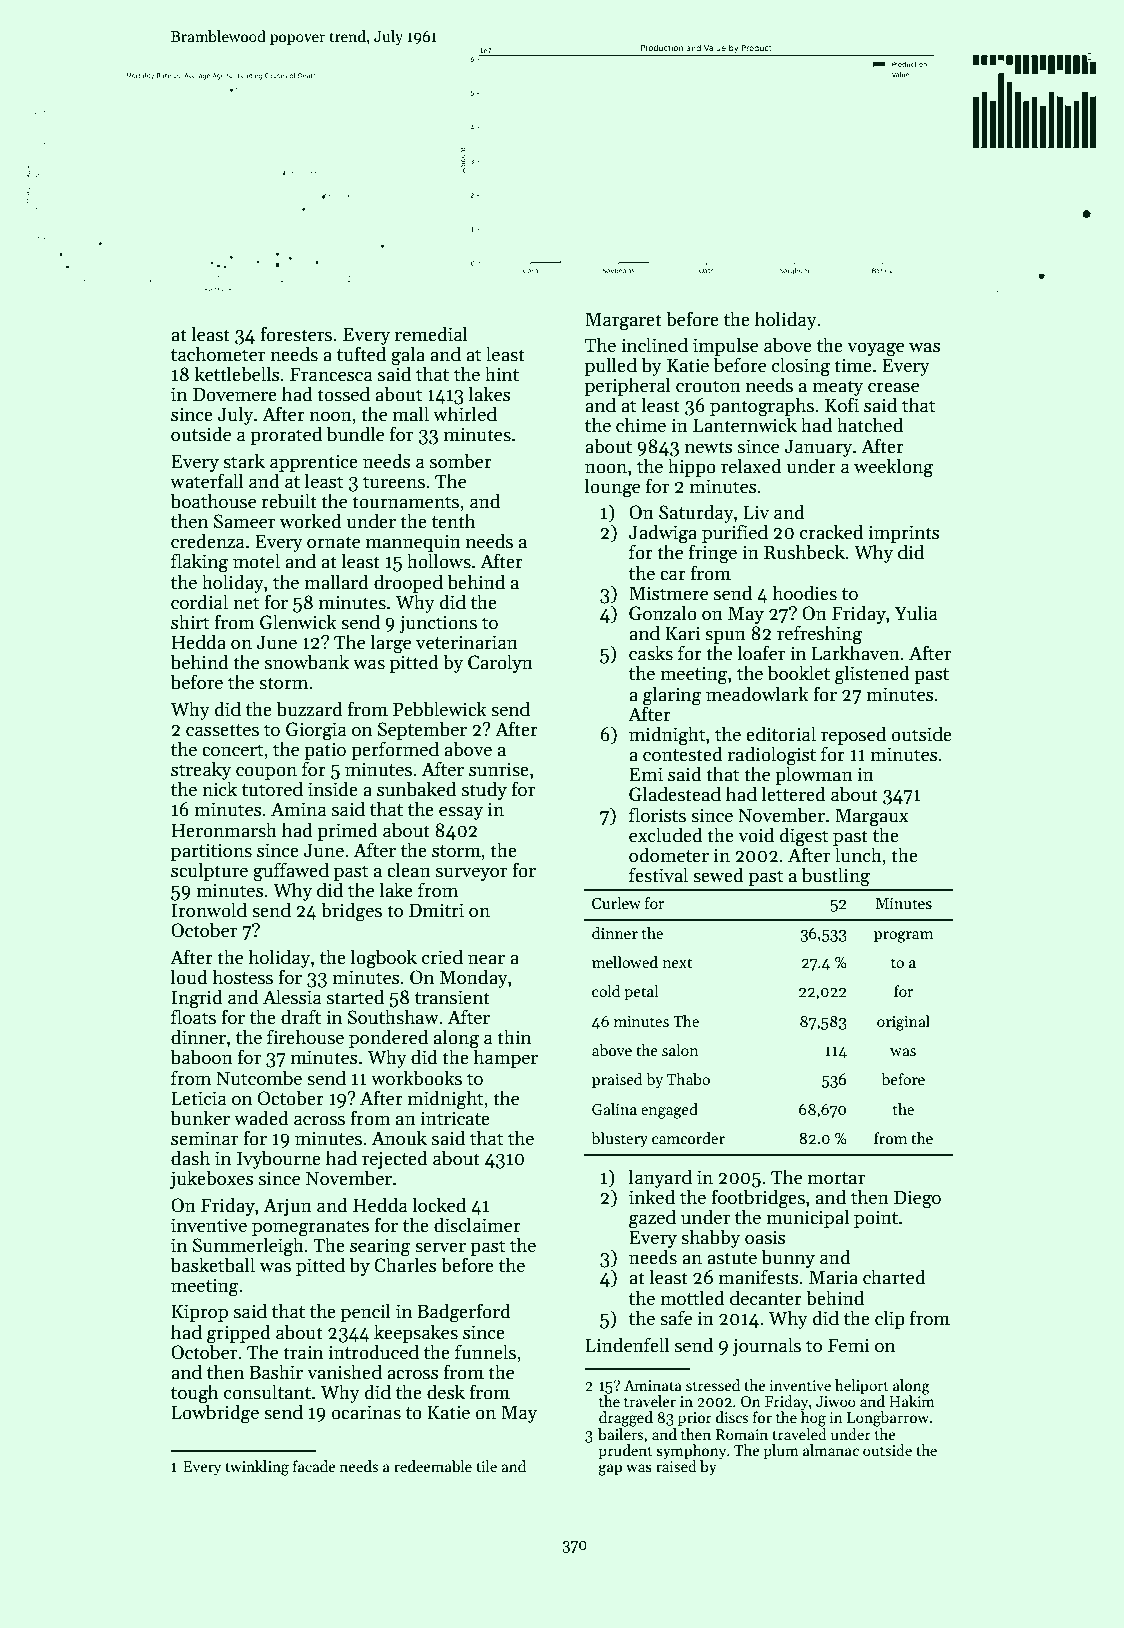 The width and height of the image is (1124, 1628). What do you see at coordinates (801, 367) in the image?
I see `closing` at bounding box center [801, 367].
